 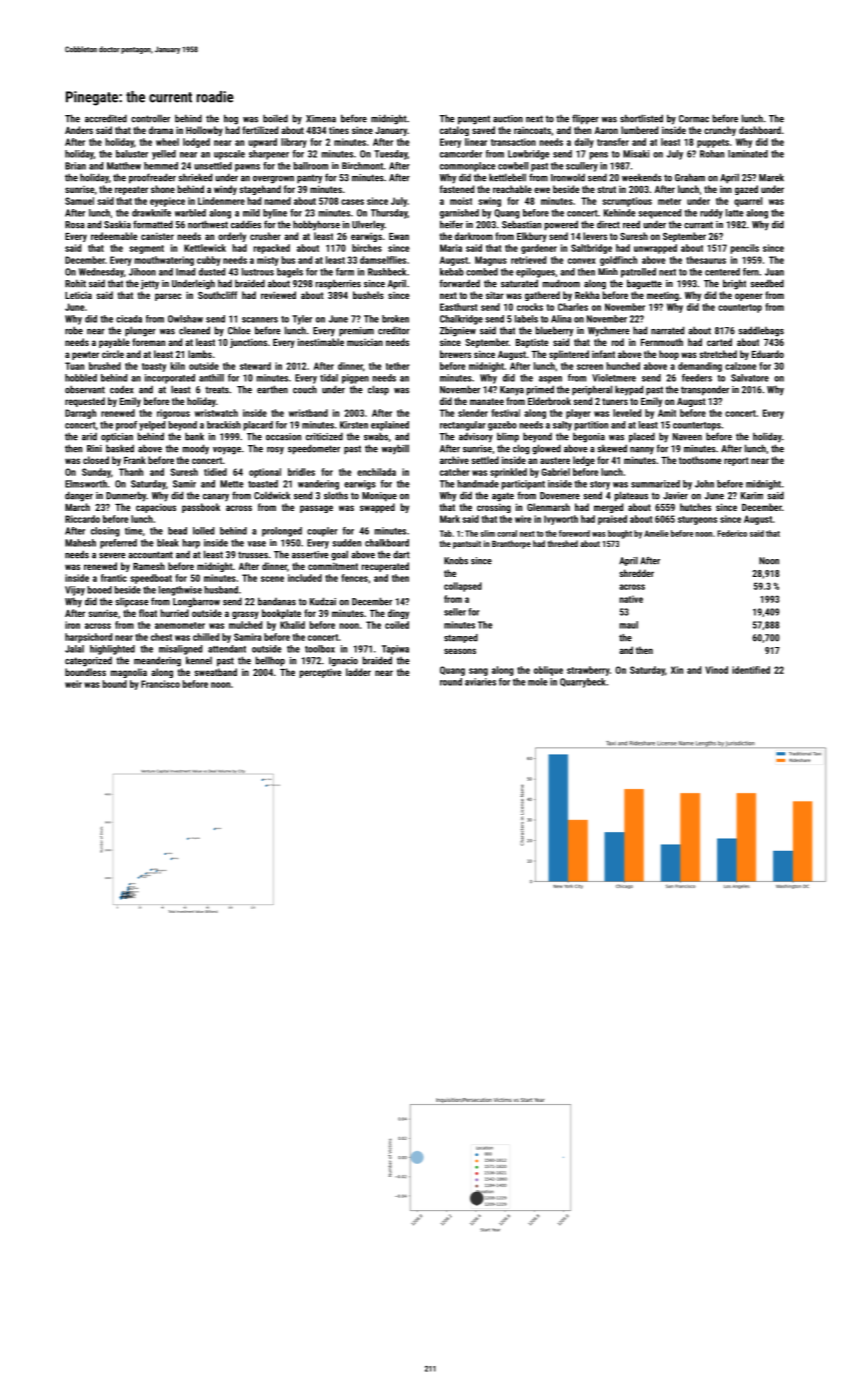 I want to click on Kettlewick, so click(x=205, y=248).
